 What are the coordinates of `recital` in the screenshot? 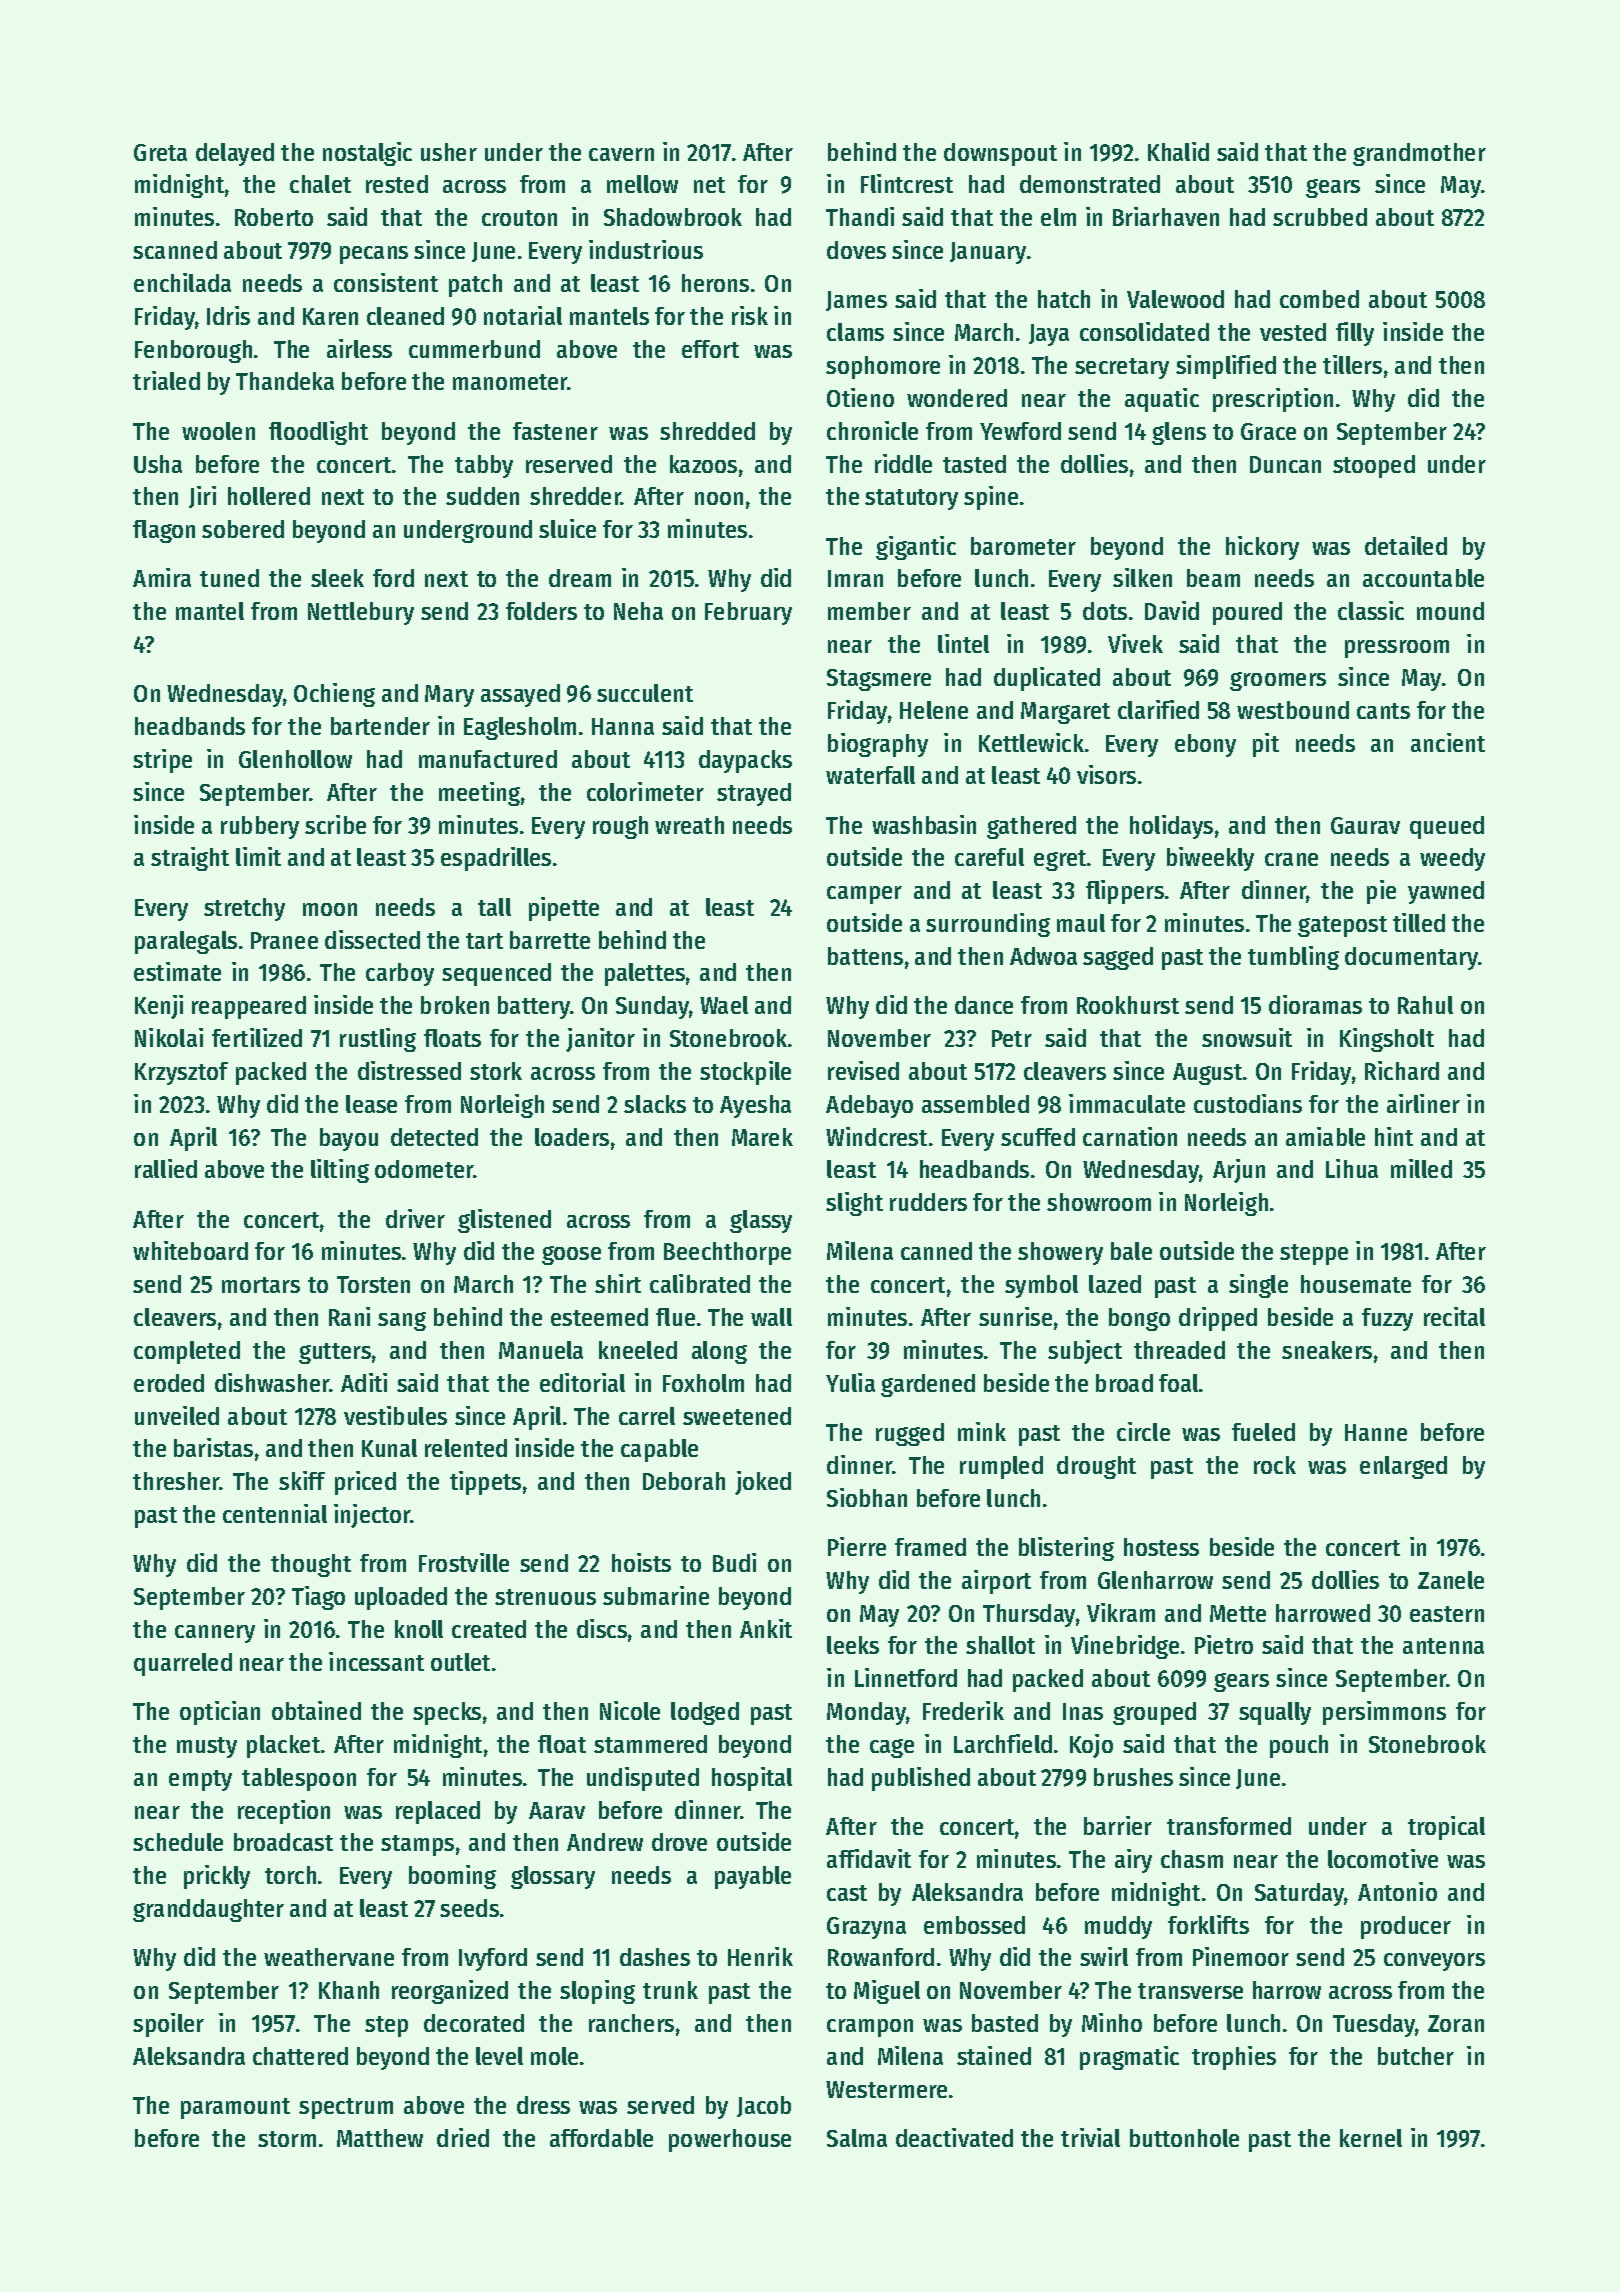 It's located at (1454, 1316).
